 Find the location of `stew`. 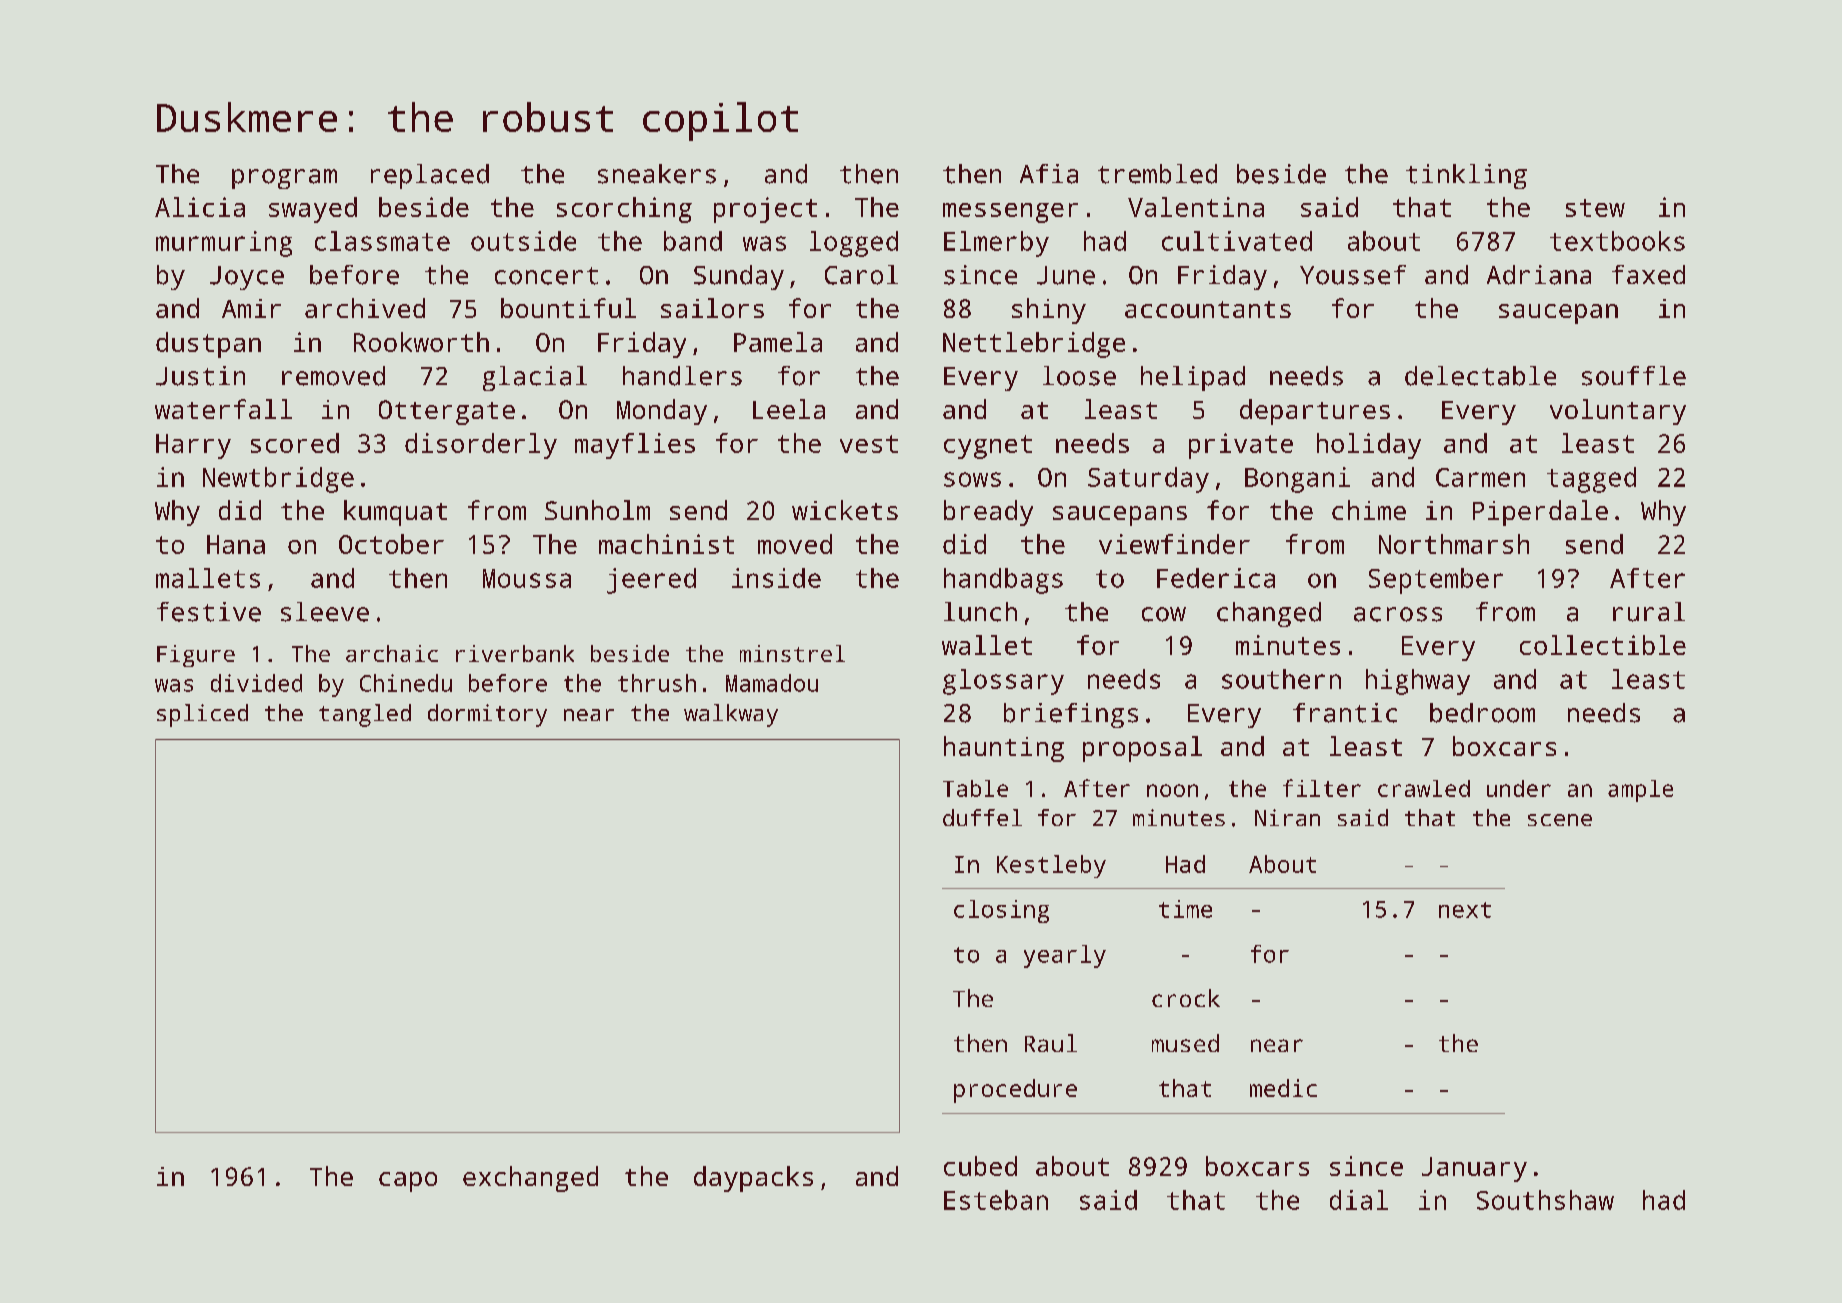

stew is located at coordinates (1595, 208).
